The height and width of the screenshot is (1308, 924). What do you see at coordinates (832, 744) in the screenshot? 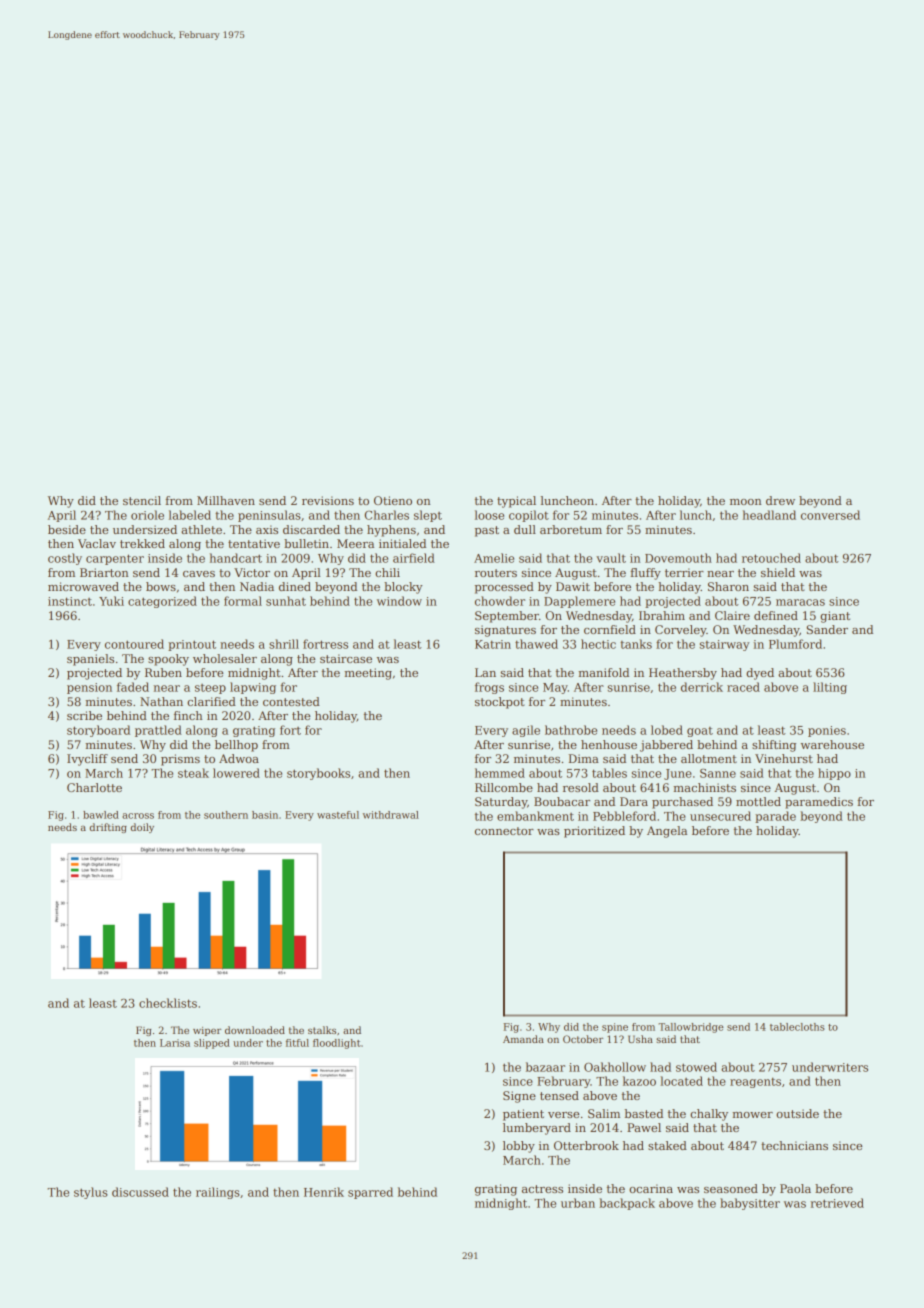
I see `warehouse` at bounding box center [832, 744].
